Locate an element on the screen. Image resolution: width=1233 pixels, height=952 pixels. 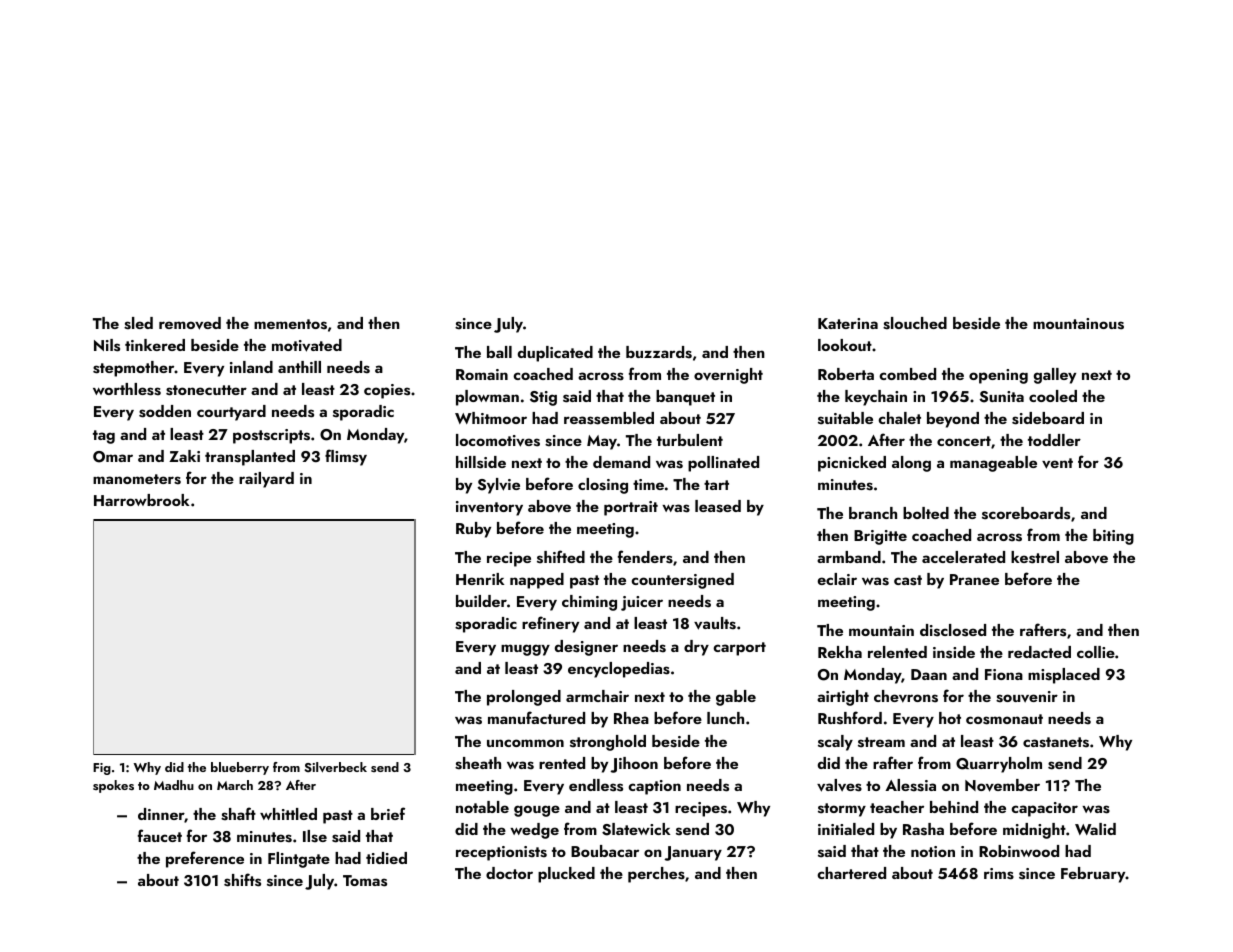
muggy is located at coordinates (525, 650).
